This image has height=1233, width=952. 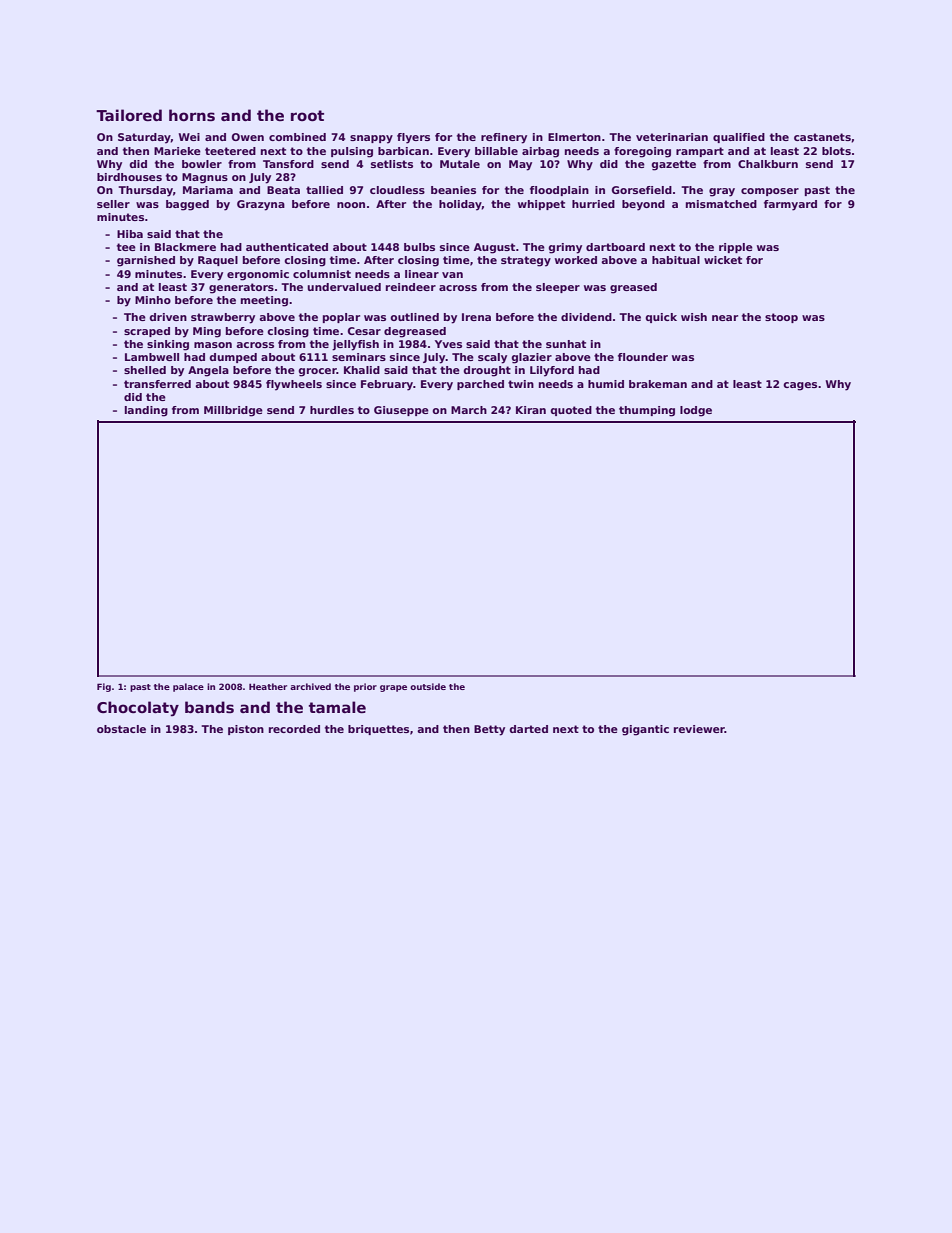 What do you see at coordinates (722, 192) in the image?
I see `gray` at bounding box center [722, 192].
